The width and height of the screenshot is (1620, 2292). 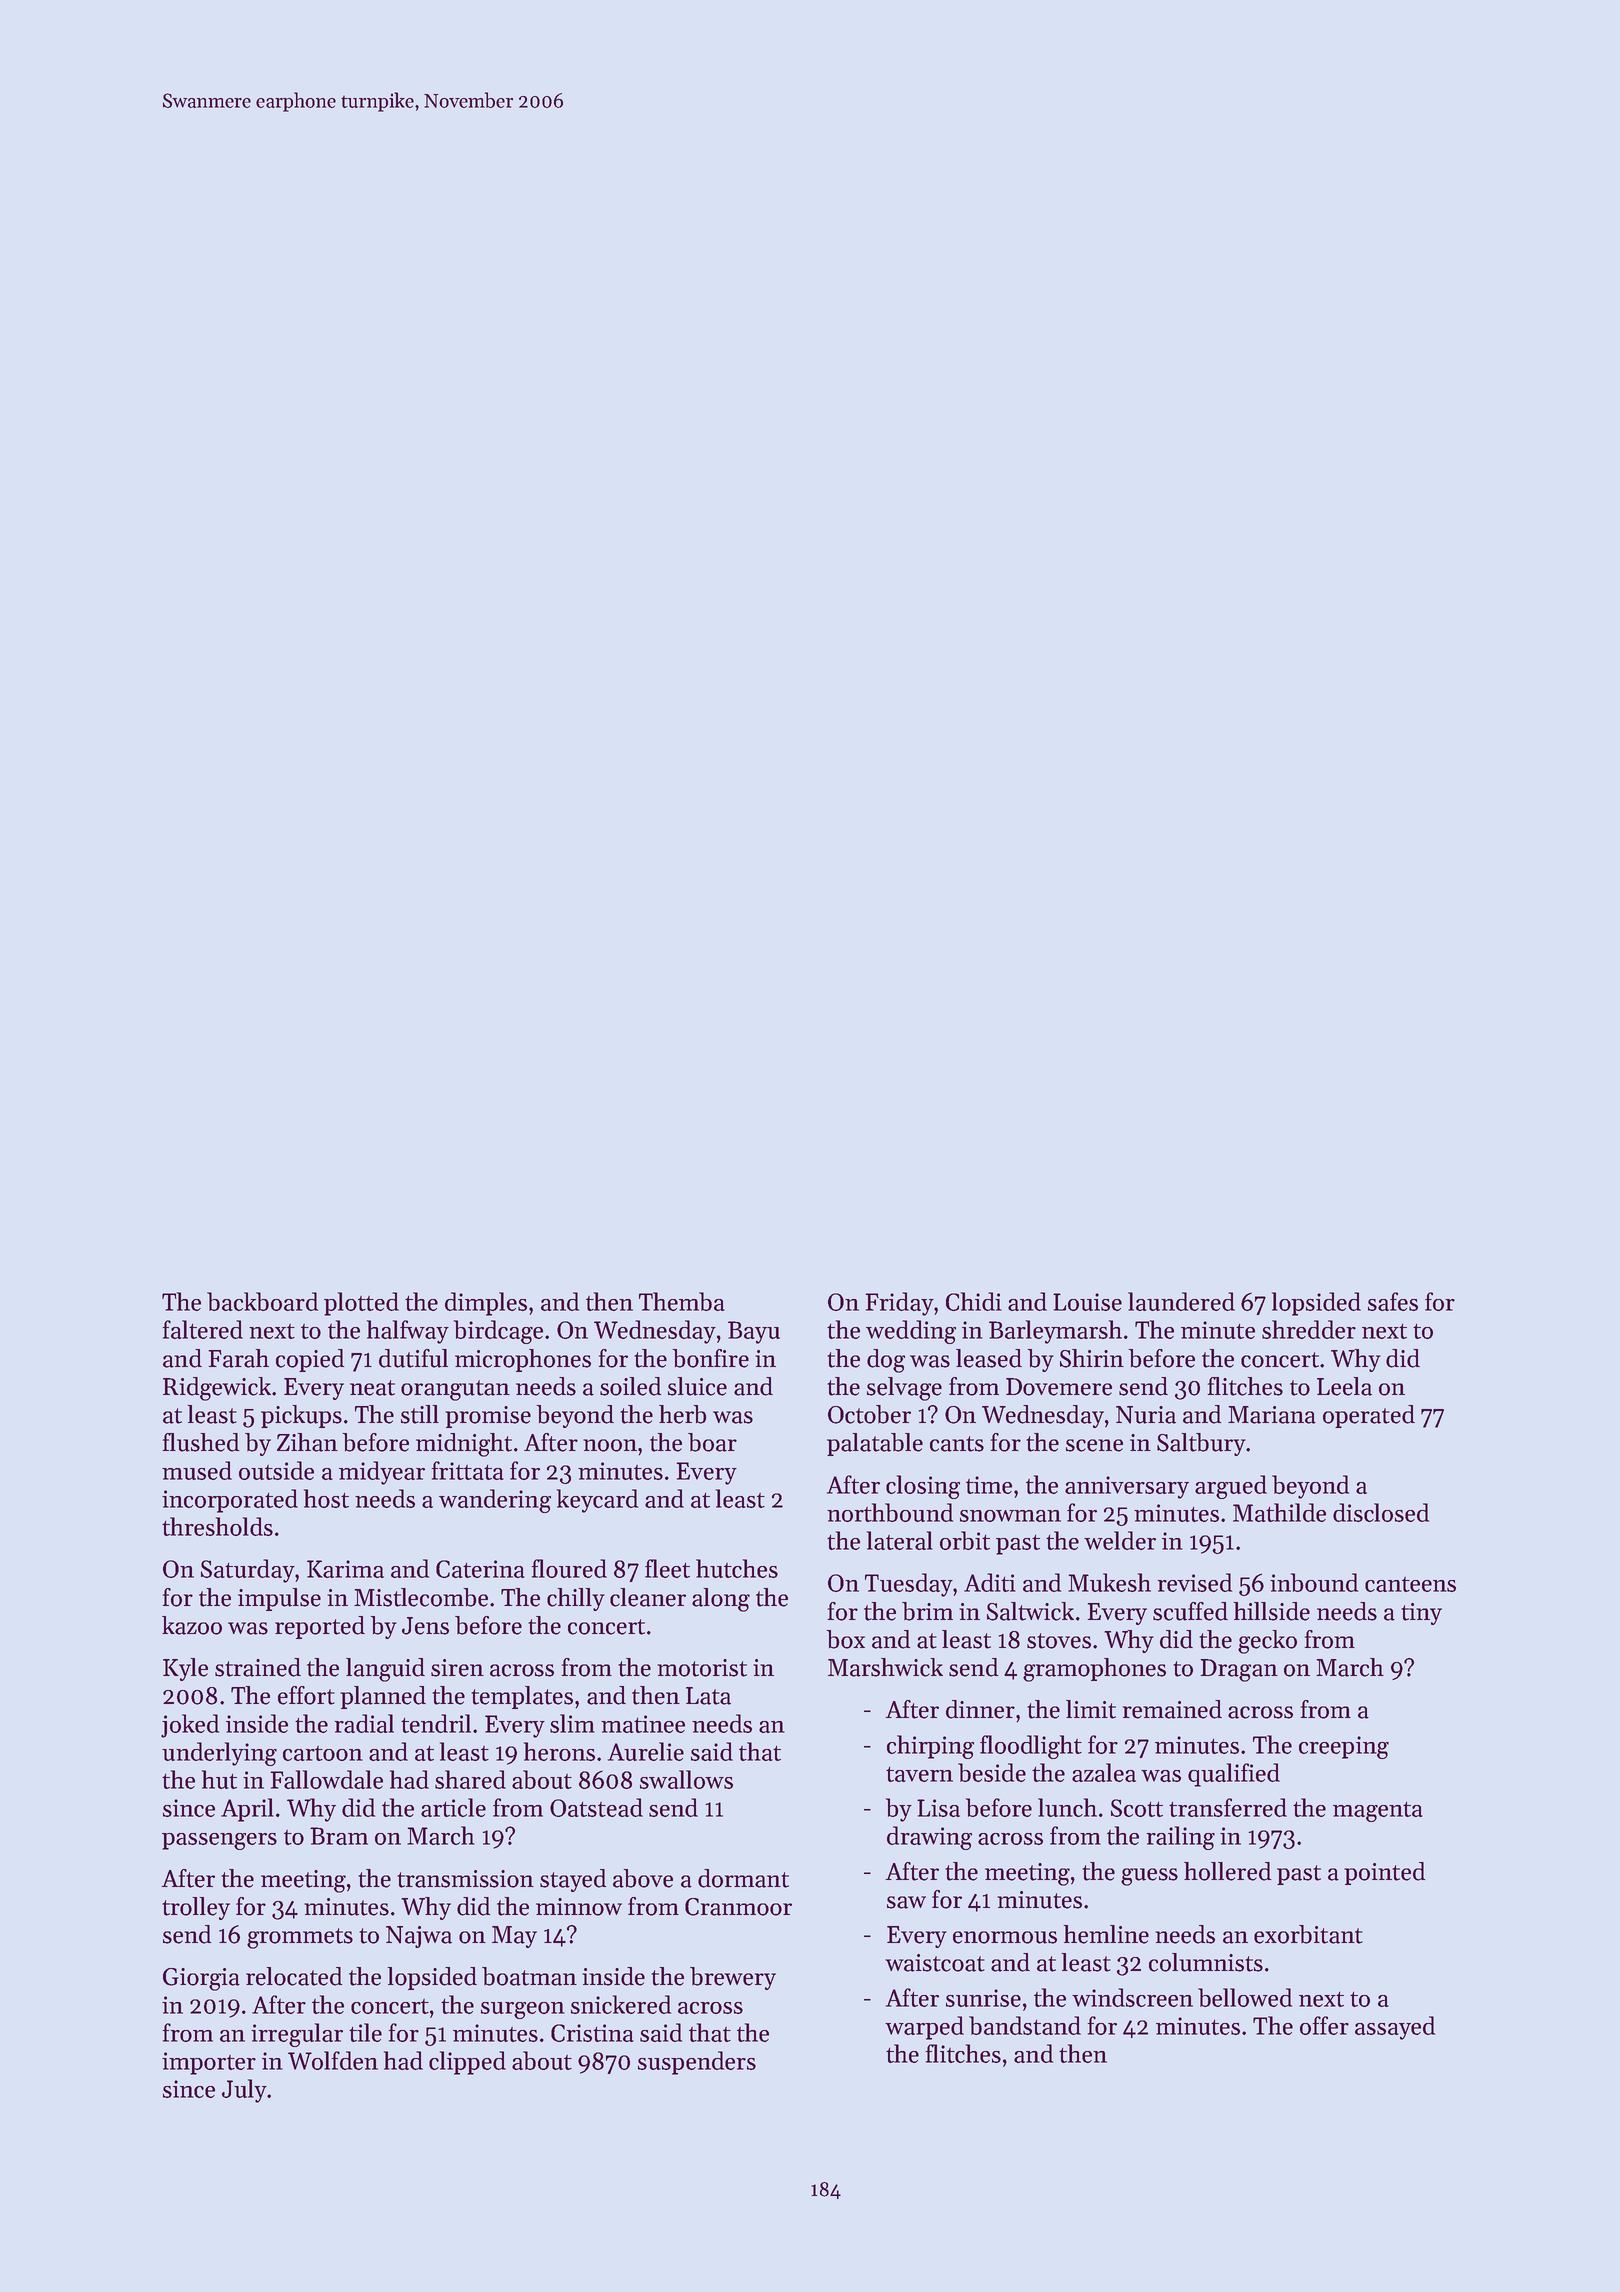 What do you see at coordinates (899, 1304) in the screenshot?
I see `Friday` at bounding box center [899, 1304].
